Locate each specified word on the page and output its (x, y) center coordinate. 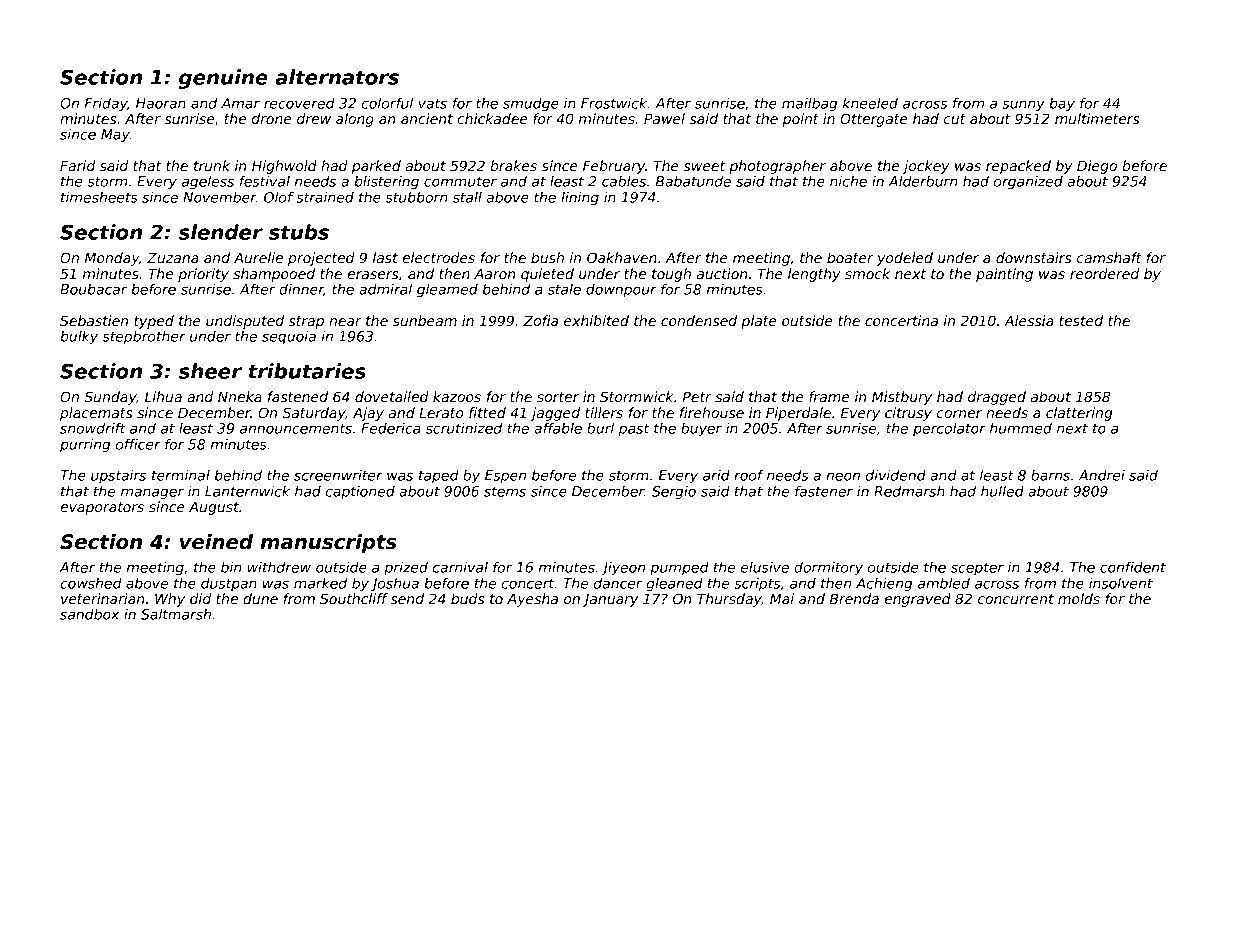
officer (138, 444)
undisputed (245, 322)
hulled (1002, 491)
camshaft (1109, 257)
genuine (223, 79)
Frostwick (614, 103)
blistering (386, 183)
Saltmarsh (176, 614)
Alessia (1029, 320)
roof (749, 475)
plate (759, 322)
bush (547, 257)
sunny (1023, 106)
